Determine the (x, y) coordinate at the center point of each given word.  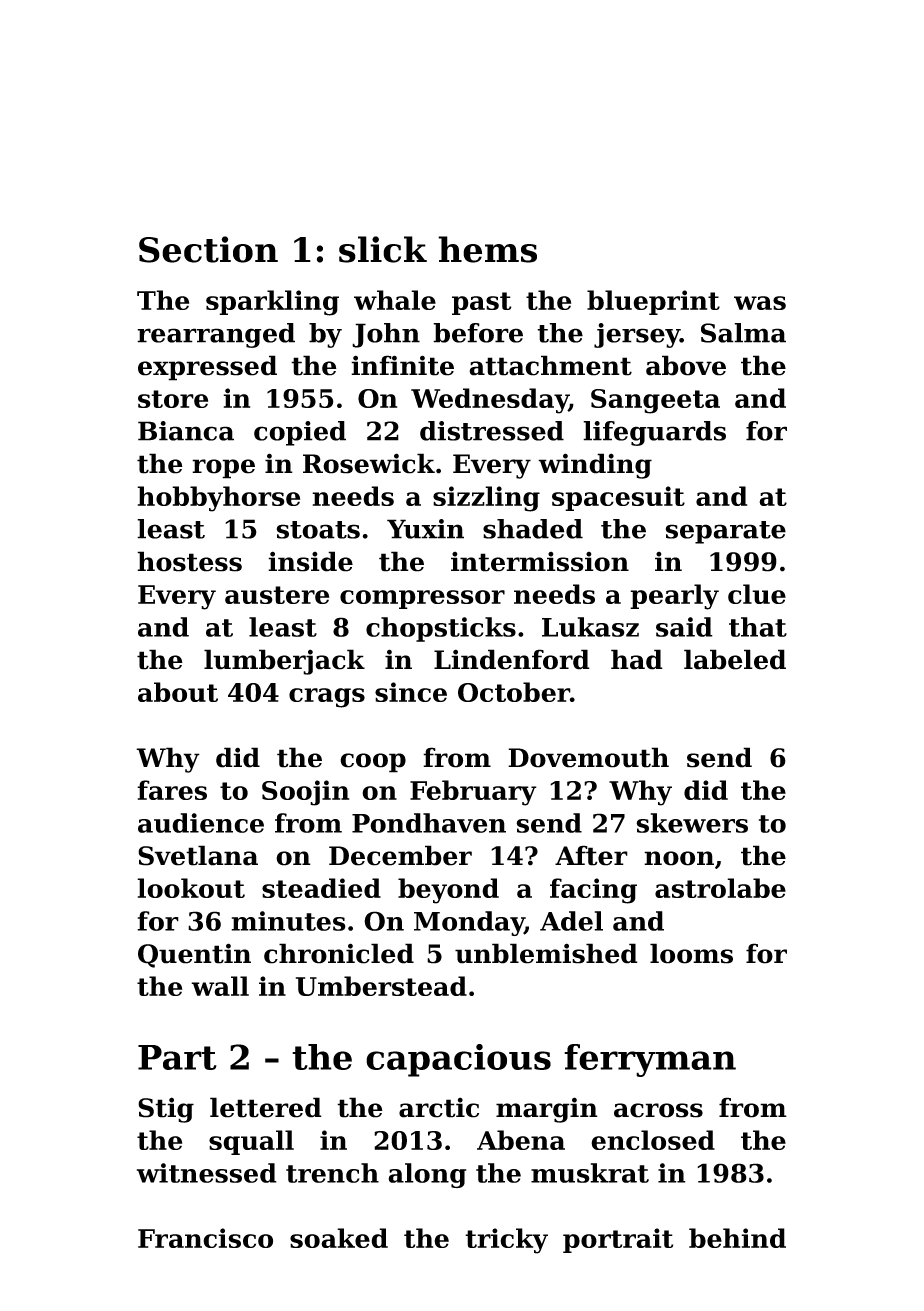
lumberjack (284, 662)
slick (383, 249)
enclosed (653, 1140)
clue (757, 594)
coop (373, 763)
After (591, 855)
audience (201, 823)
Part (177, 1057)
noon (679, 858)
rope (223, 469)
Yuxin (425, 529)
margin (547, 1110)
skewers (692, 823)
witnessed (207, 1173)
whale (395, 300)
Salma (743, 333)
